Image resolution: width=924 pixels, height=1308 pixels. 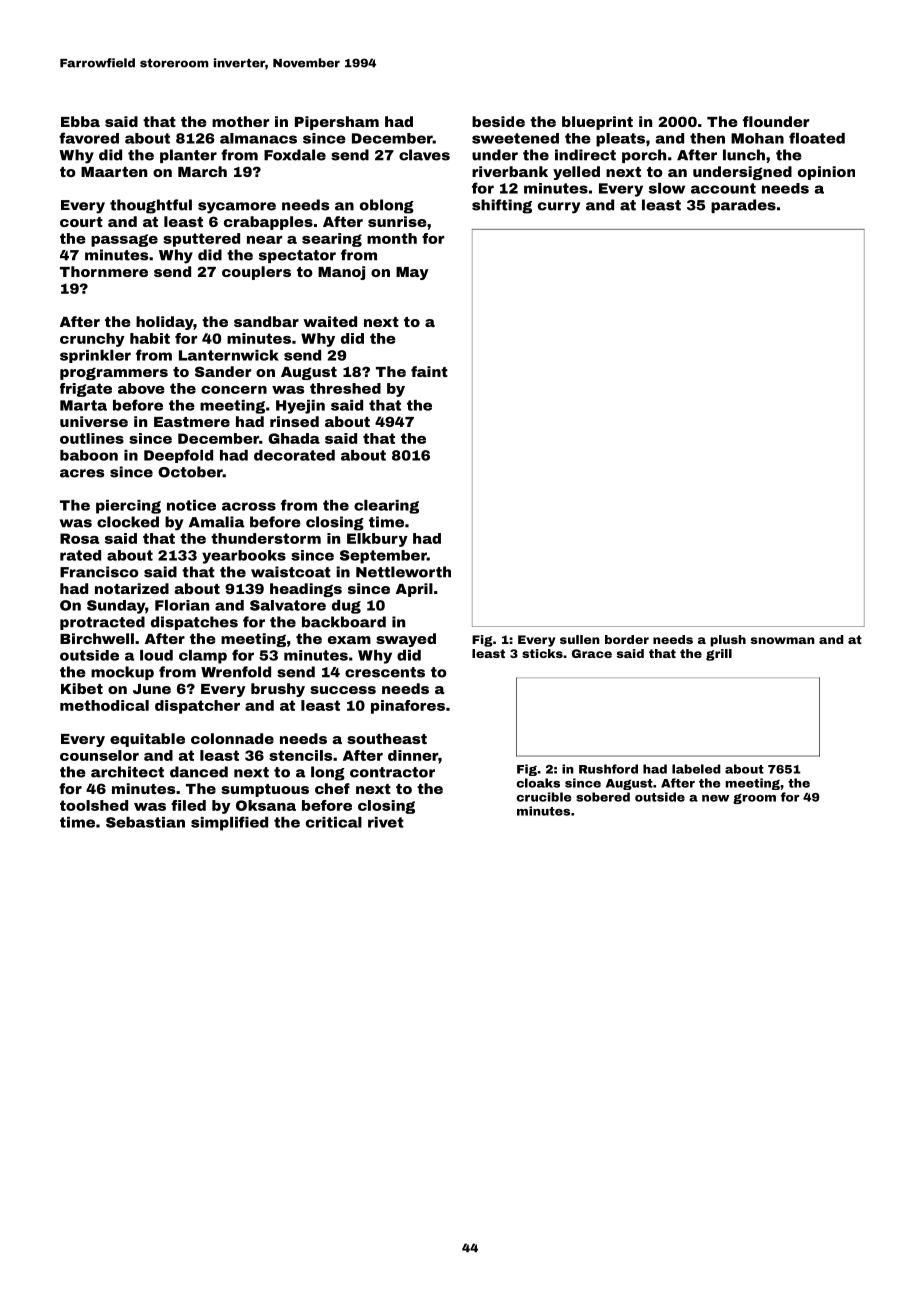 I want to click on dispatches, so click(x=194, y=623).
